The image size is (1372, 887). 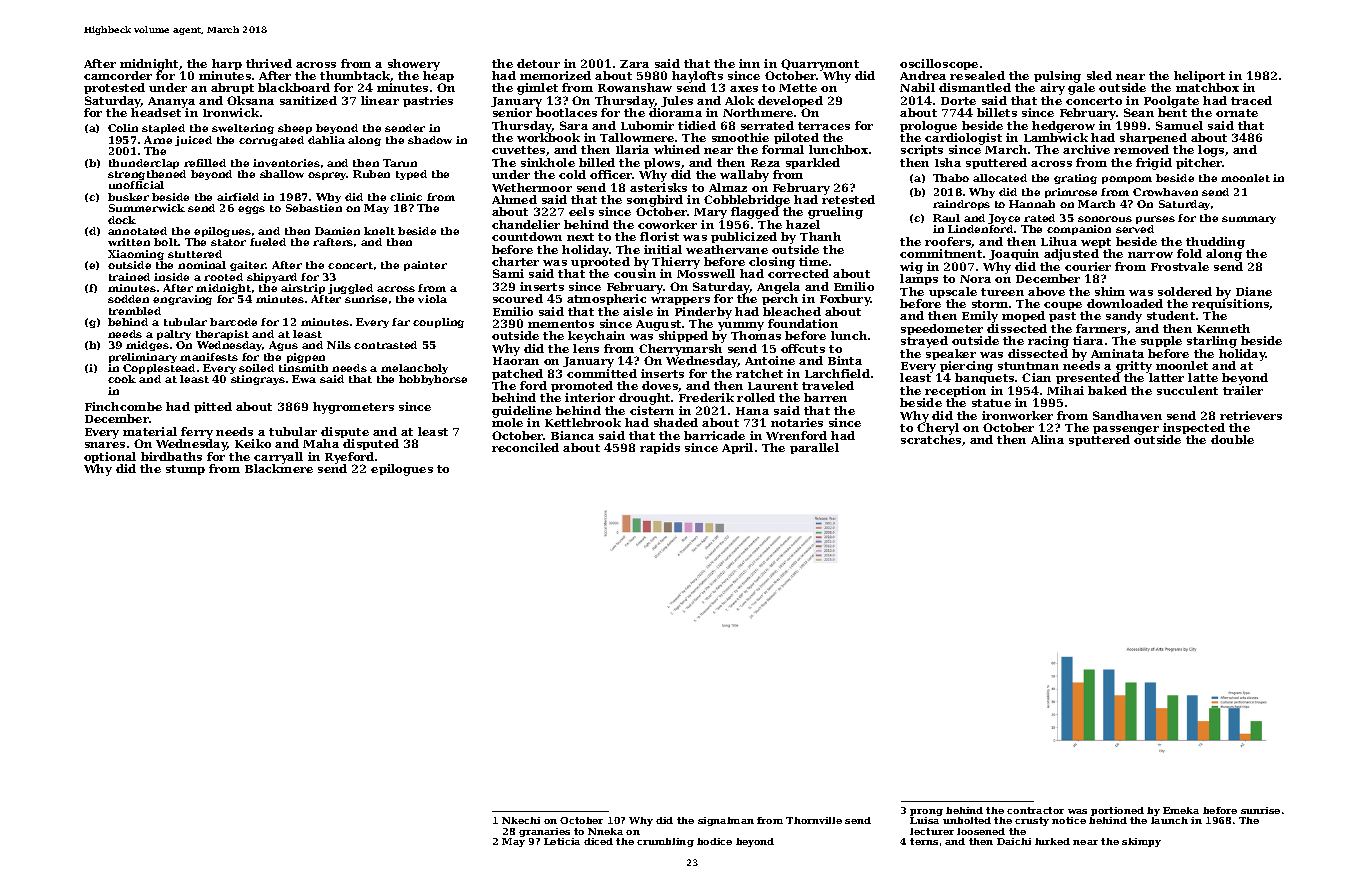 What do you see at coordinates (638, 311) in the image?
I see `aisle` at bounding box center [638, 311].
